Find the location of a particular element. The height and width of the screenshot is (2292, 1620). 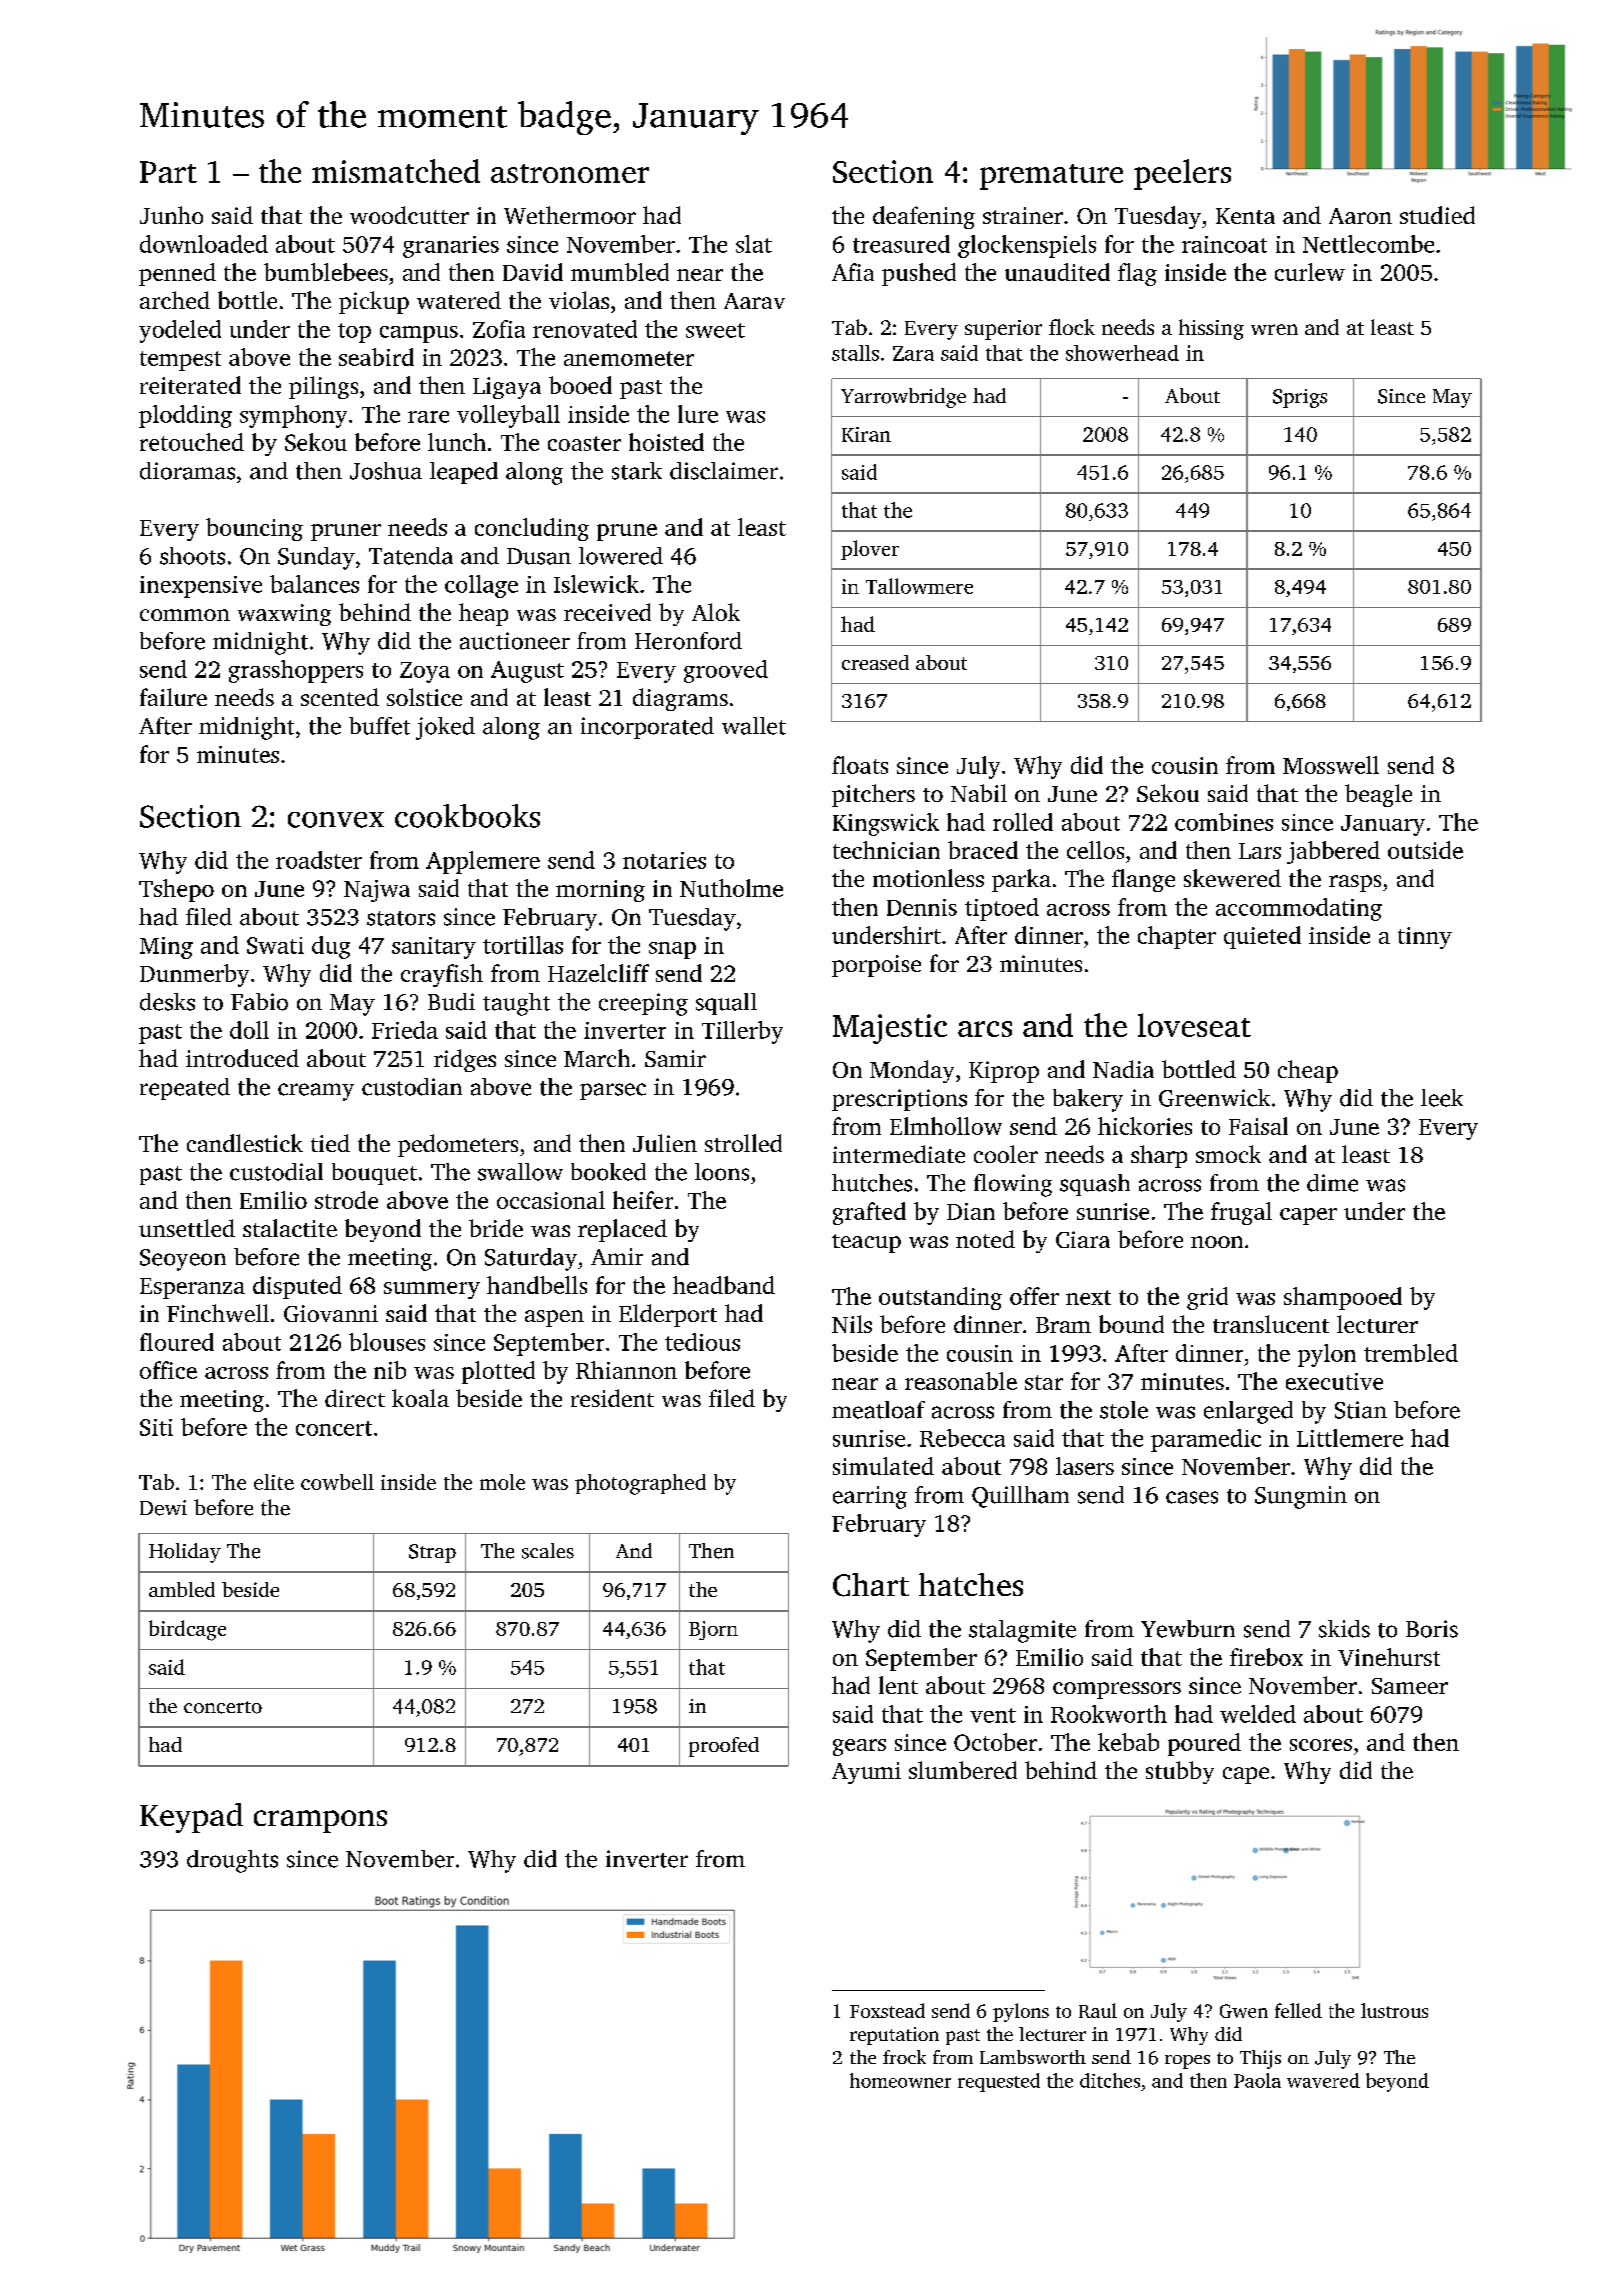

premature is located at coordinates (1051, 177).
